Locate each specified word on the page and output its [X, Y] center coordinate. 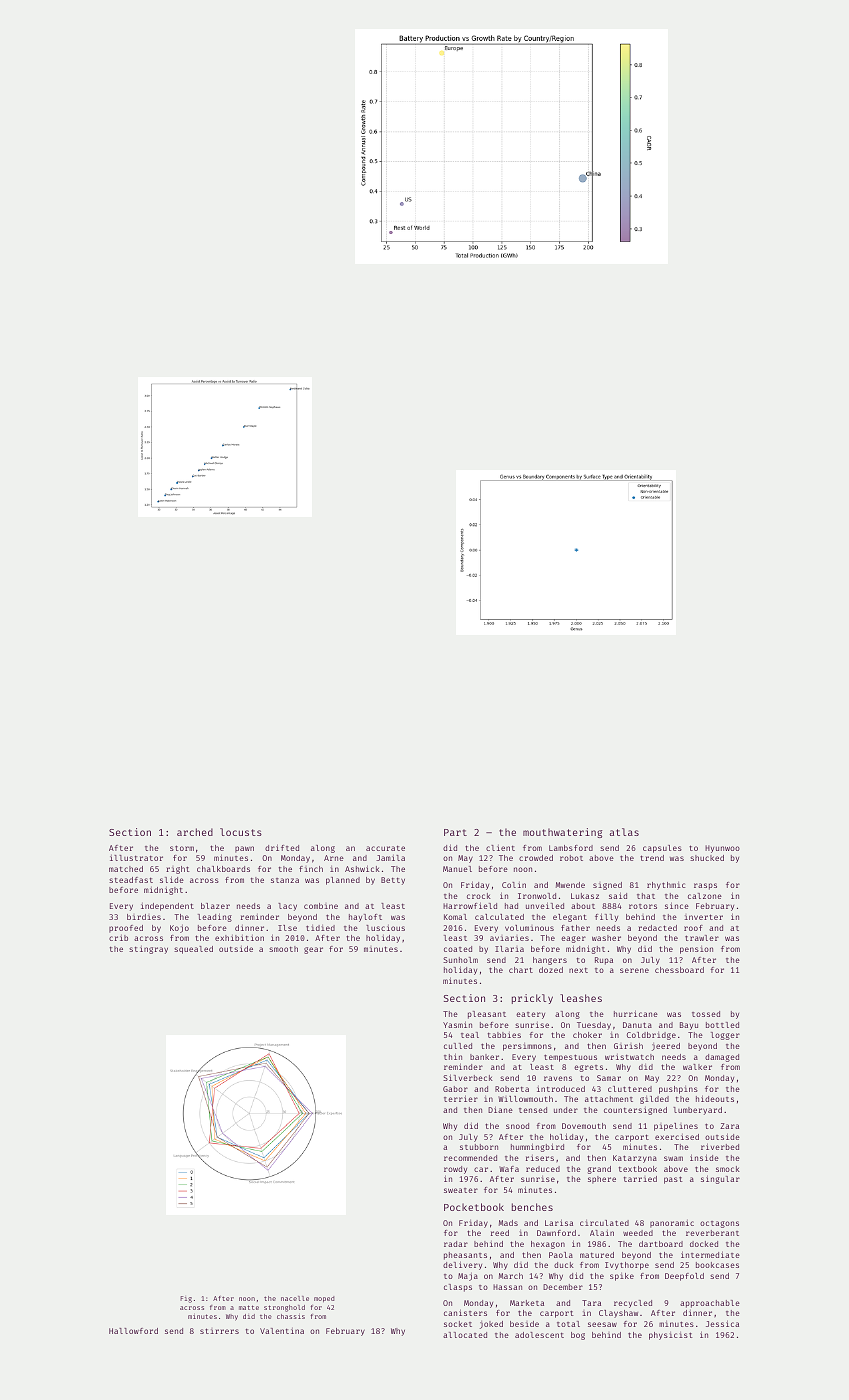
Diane [500, 1109]
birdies [144, 917]
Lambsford [571, 848]
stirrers [219, 1331]
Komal [455, 917]
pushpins [678, 1089]
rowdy [455, 1170]
